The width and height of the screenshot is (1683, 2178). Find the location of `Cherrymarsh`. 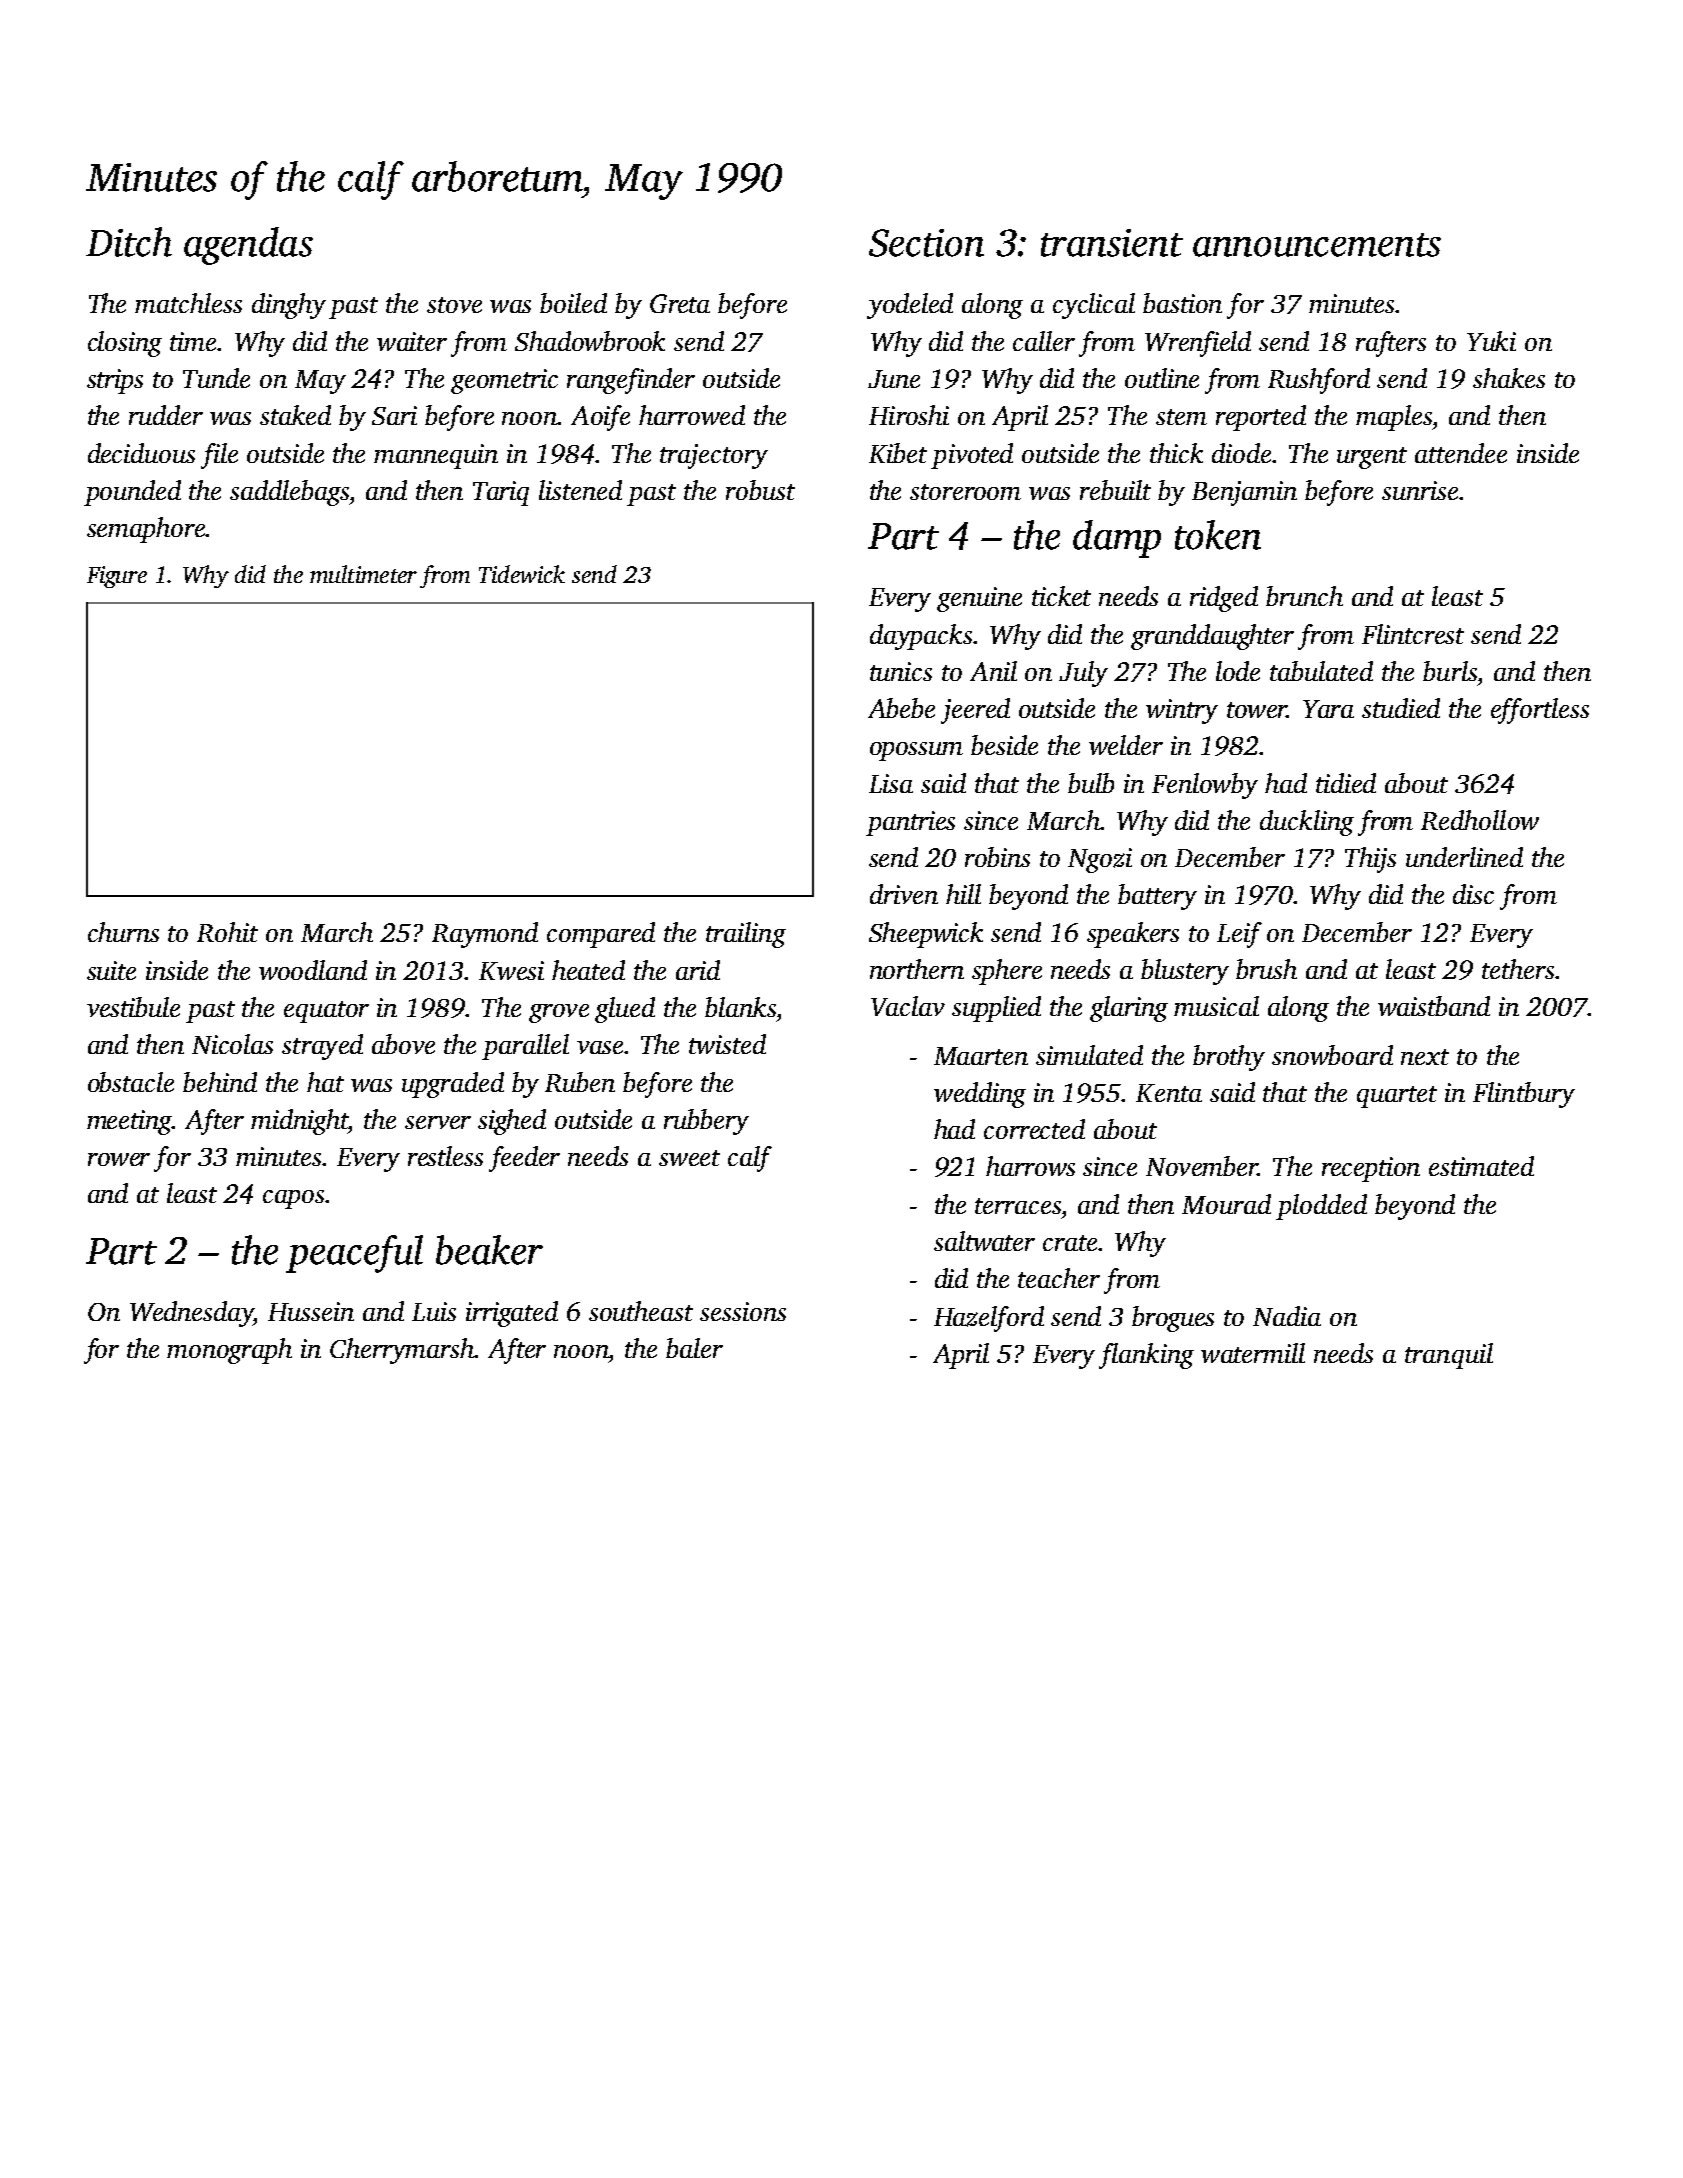

Cherrymarsh is located at coordinates (402, 1351).
